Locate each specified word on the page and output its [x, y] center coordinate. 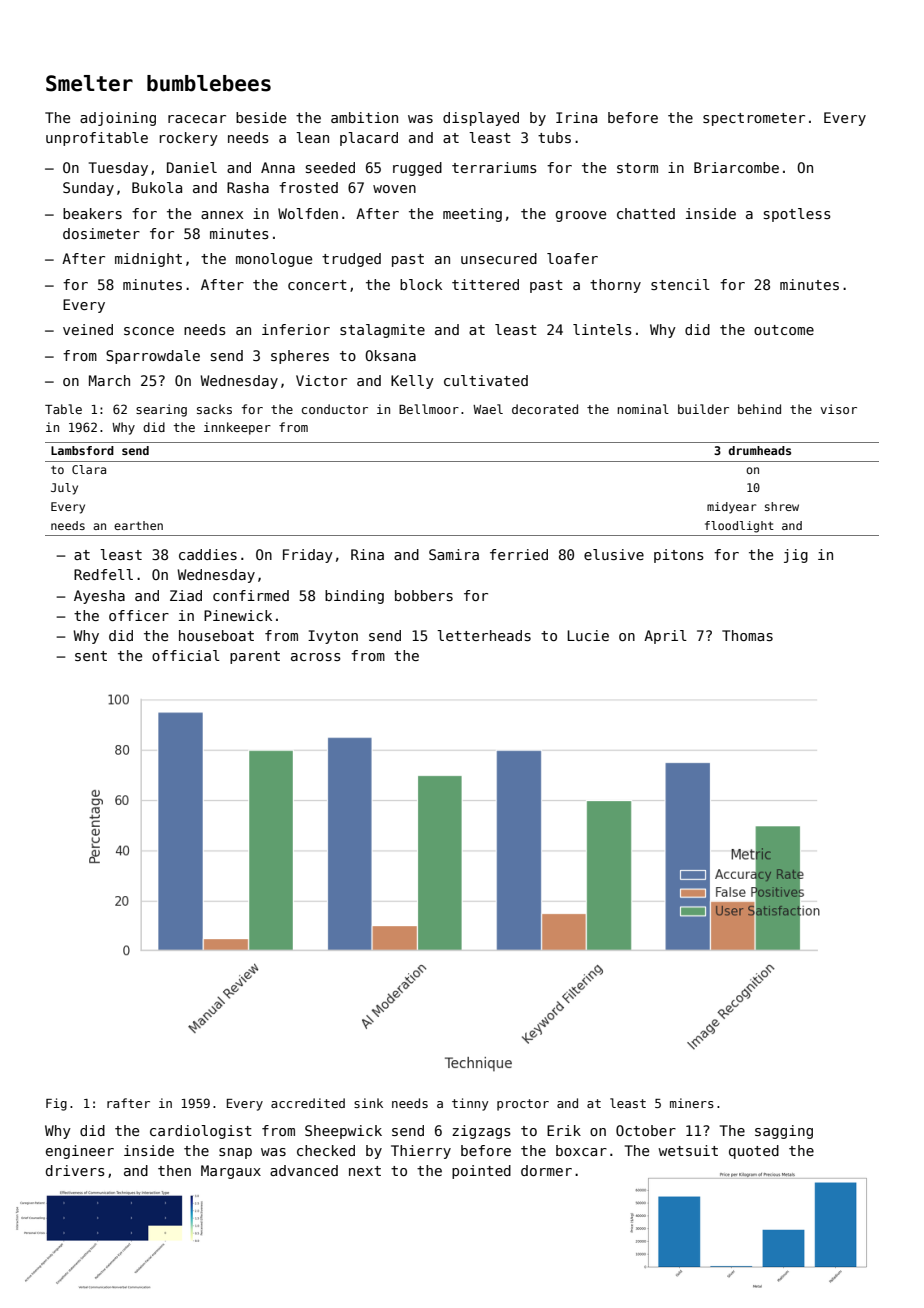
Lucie [588, 635]
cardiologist [201, 1132]
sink [368, 1103]
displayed [481, 119]
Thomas [747, 635]
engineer [80, 1152]
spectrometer [754, 119]
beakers [92, 213]
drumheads [760, 450]
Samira [454, 554]
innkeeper [237, 428]
